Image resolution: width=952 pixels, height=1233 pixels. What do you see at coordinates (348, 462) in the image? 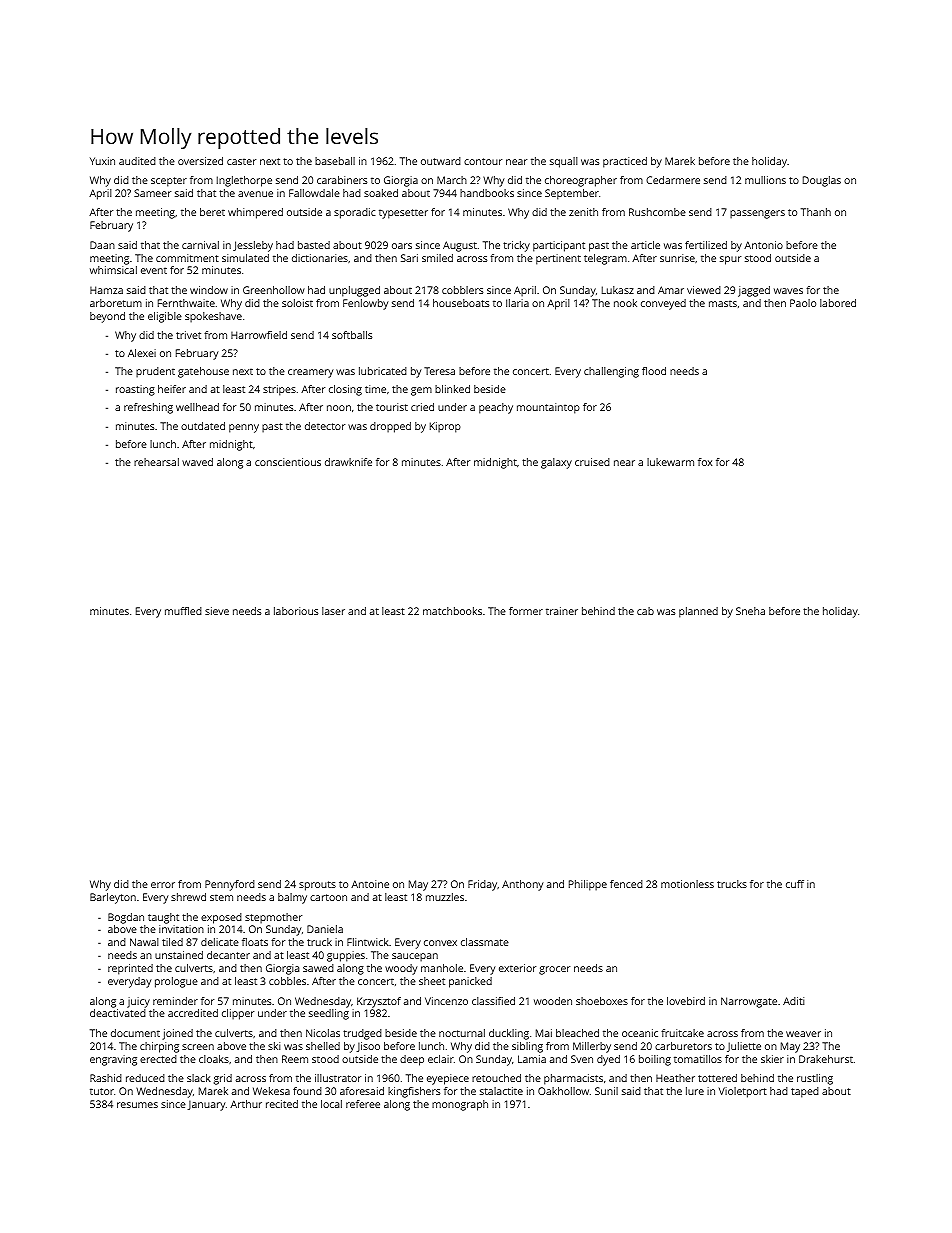
I see `drawknife` at bounding box center [348, 462].
